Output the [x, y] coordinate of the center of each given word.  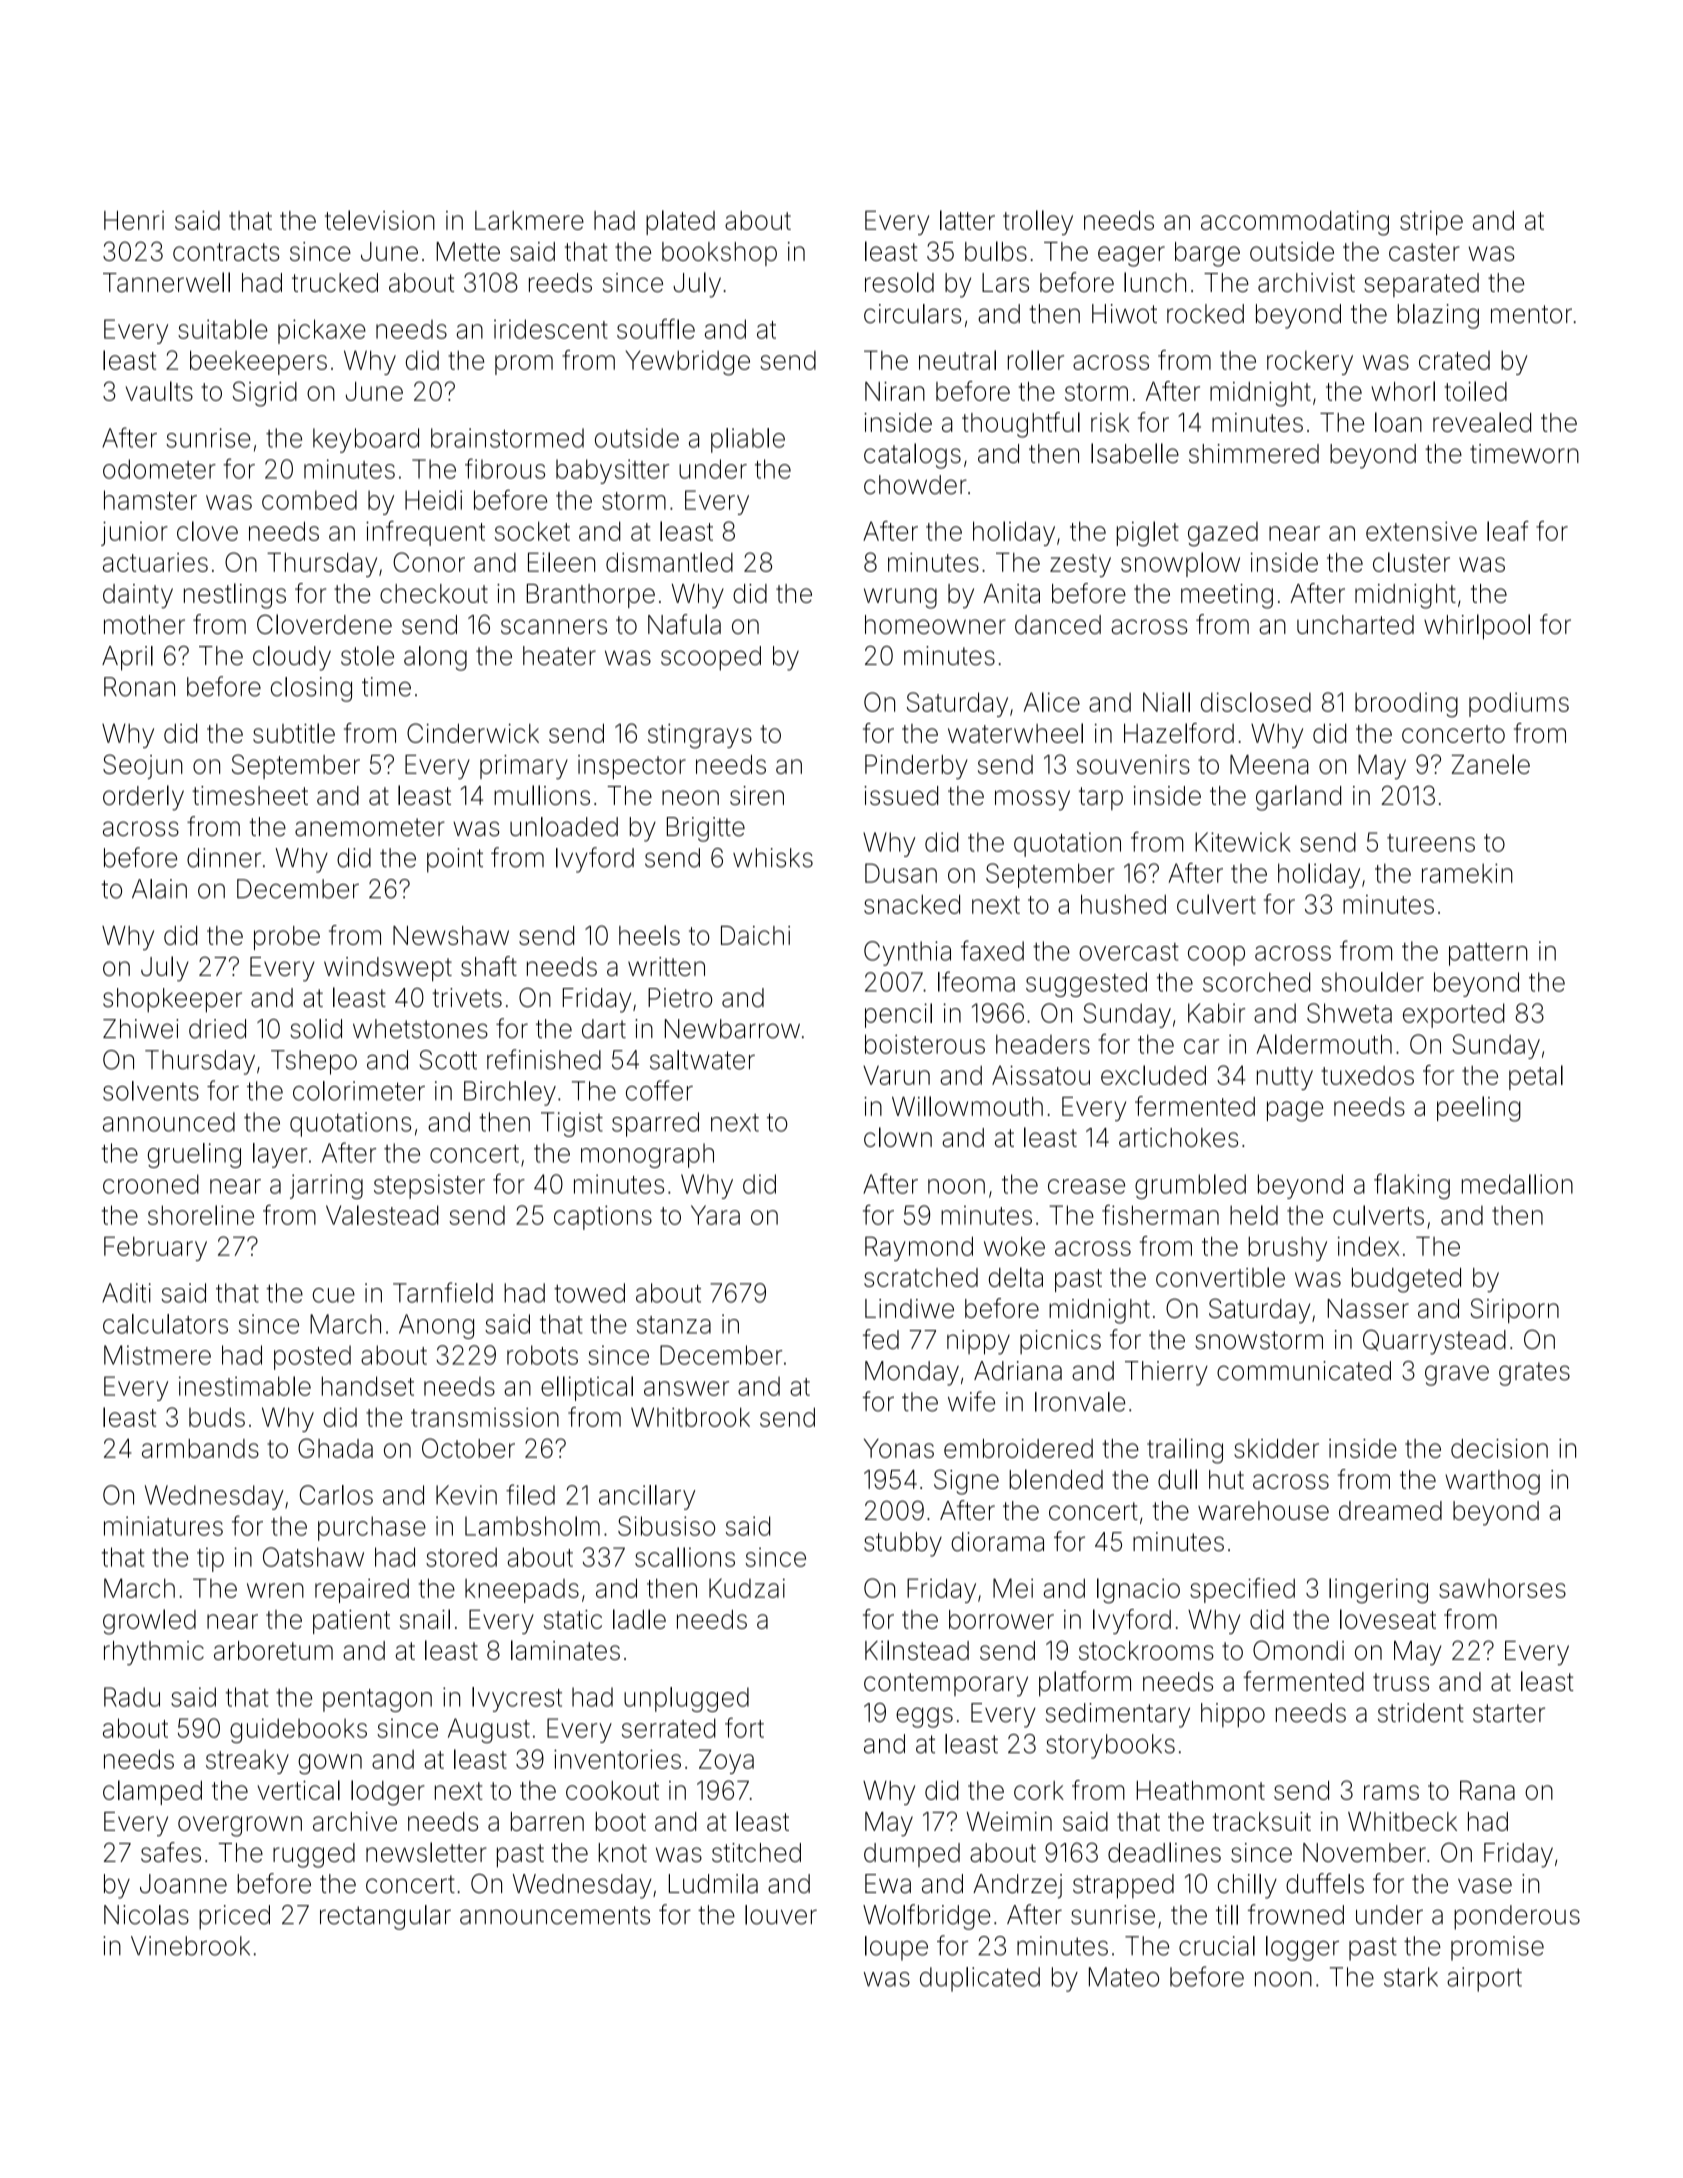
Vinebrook [190, 1946]
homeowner [935, 624]
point [455, 860]
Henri [134, 220]
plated [680, 222]
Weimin [1009, 1821]
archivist [1306, 283]
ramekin [1467, 873]
